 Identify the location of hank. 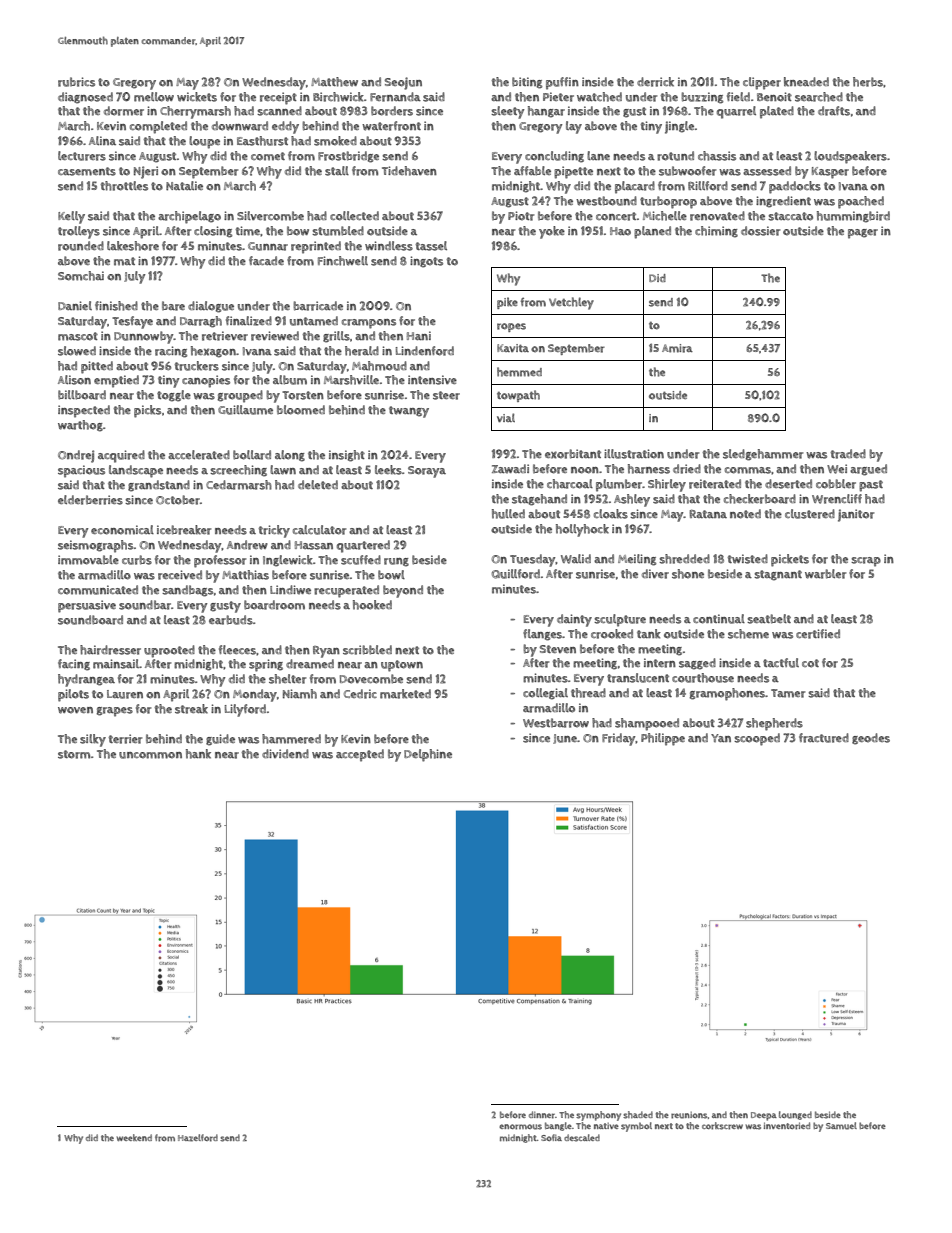
(198, 754).
